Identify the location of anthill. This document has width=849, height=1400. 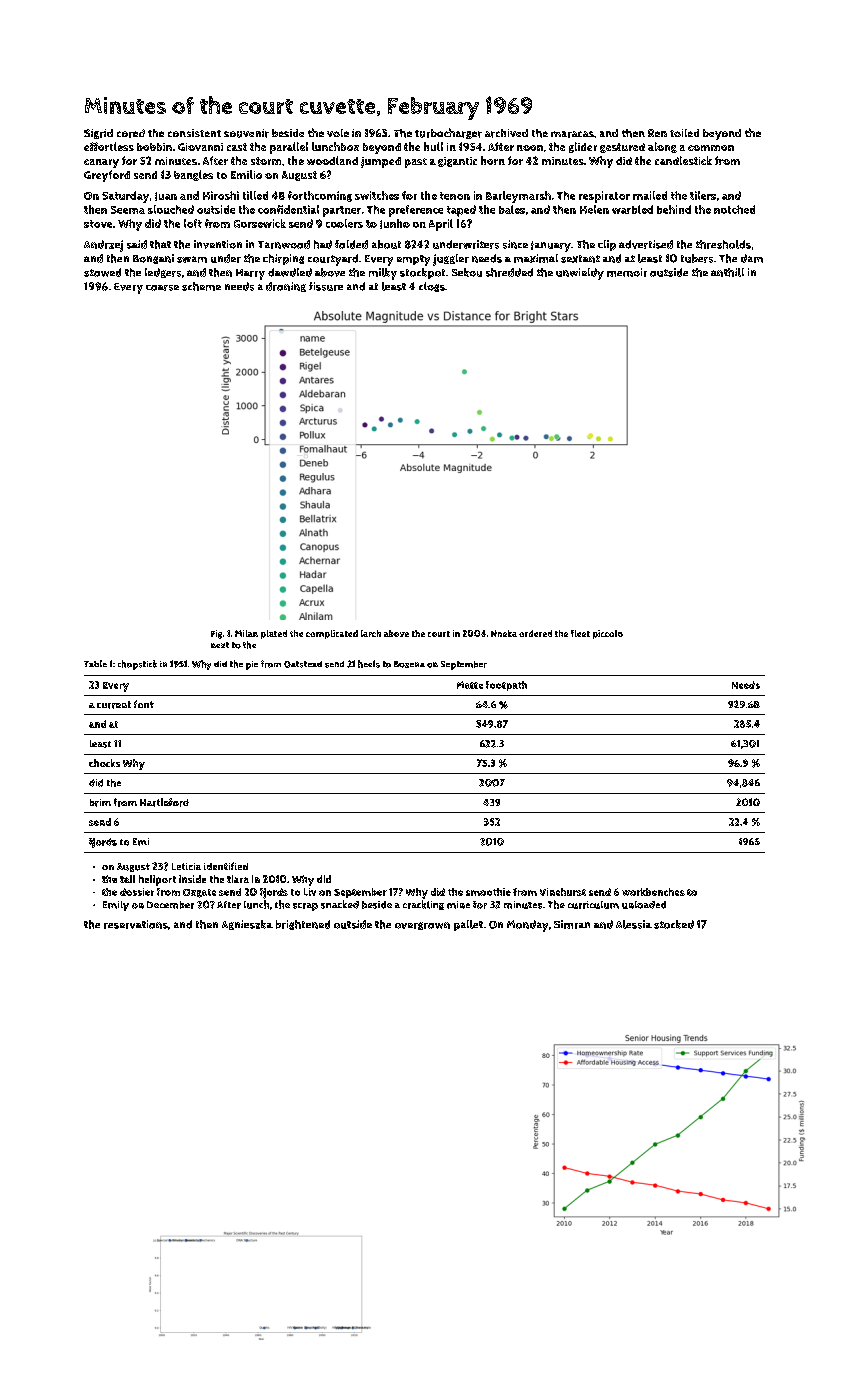
(727, 272).
